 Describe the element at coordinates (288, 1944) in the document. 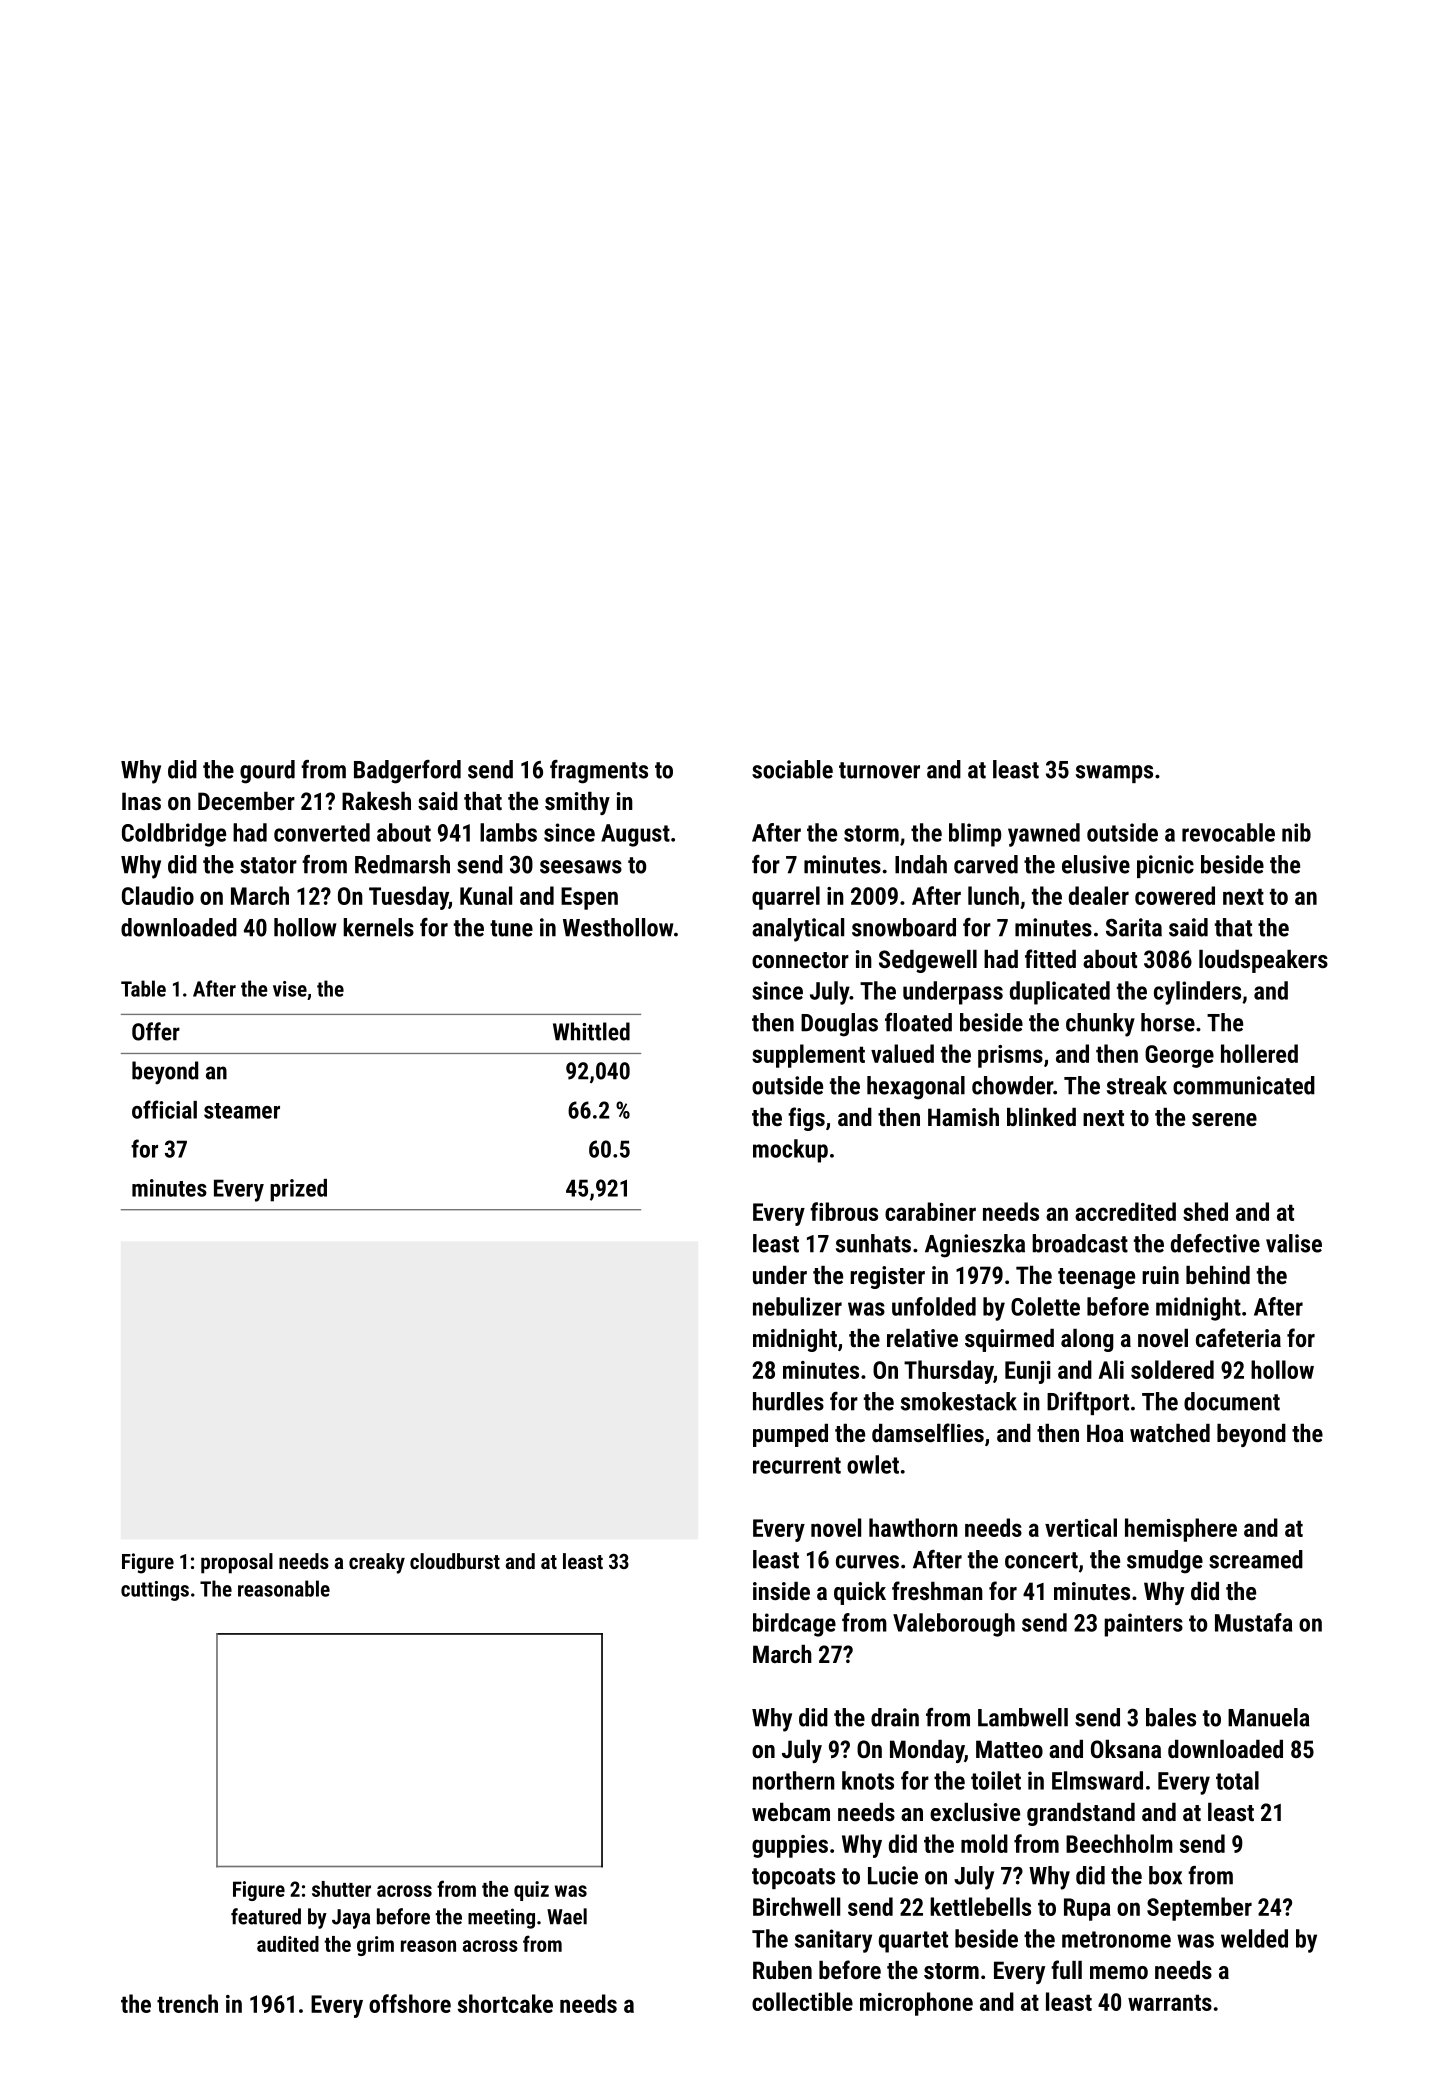

I see `audited` at that location.
